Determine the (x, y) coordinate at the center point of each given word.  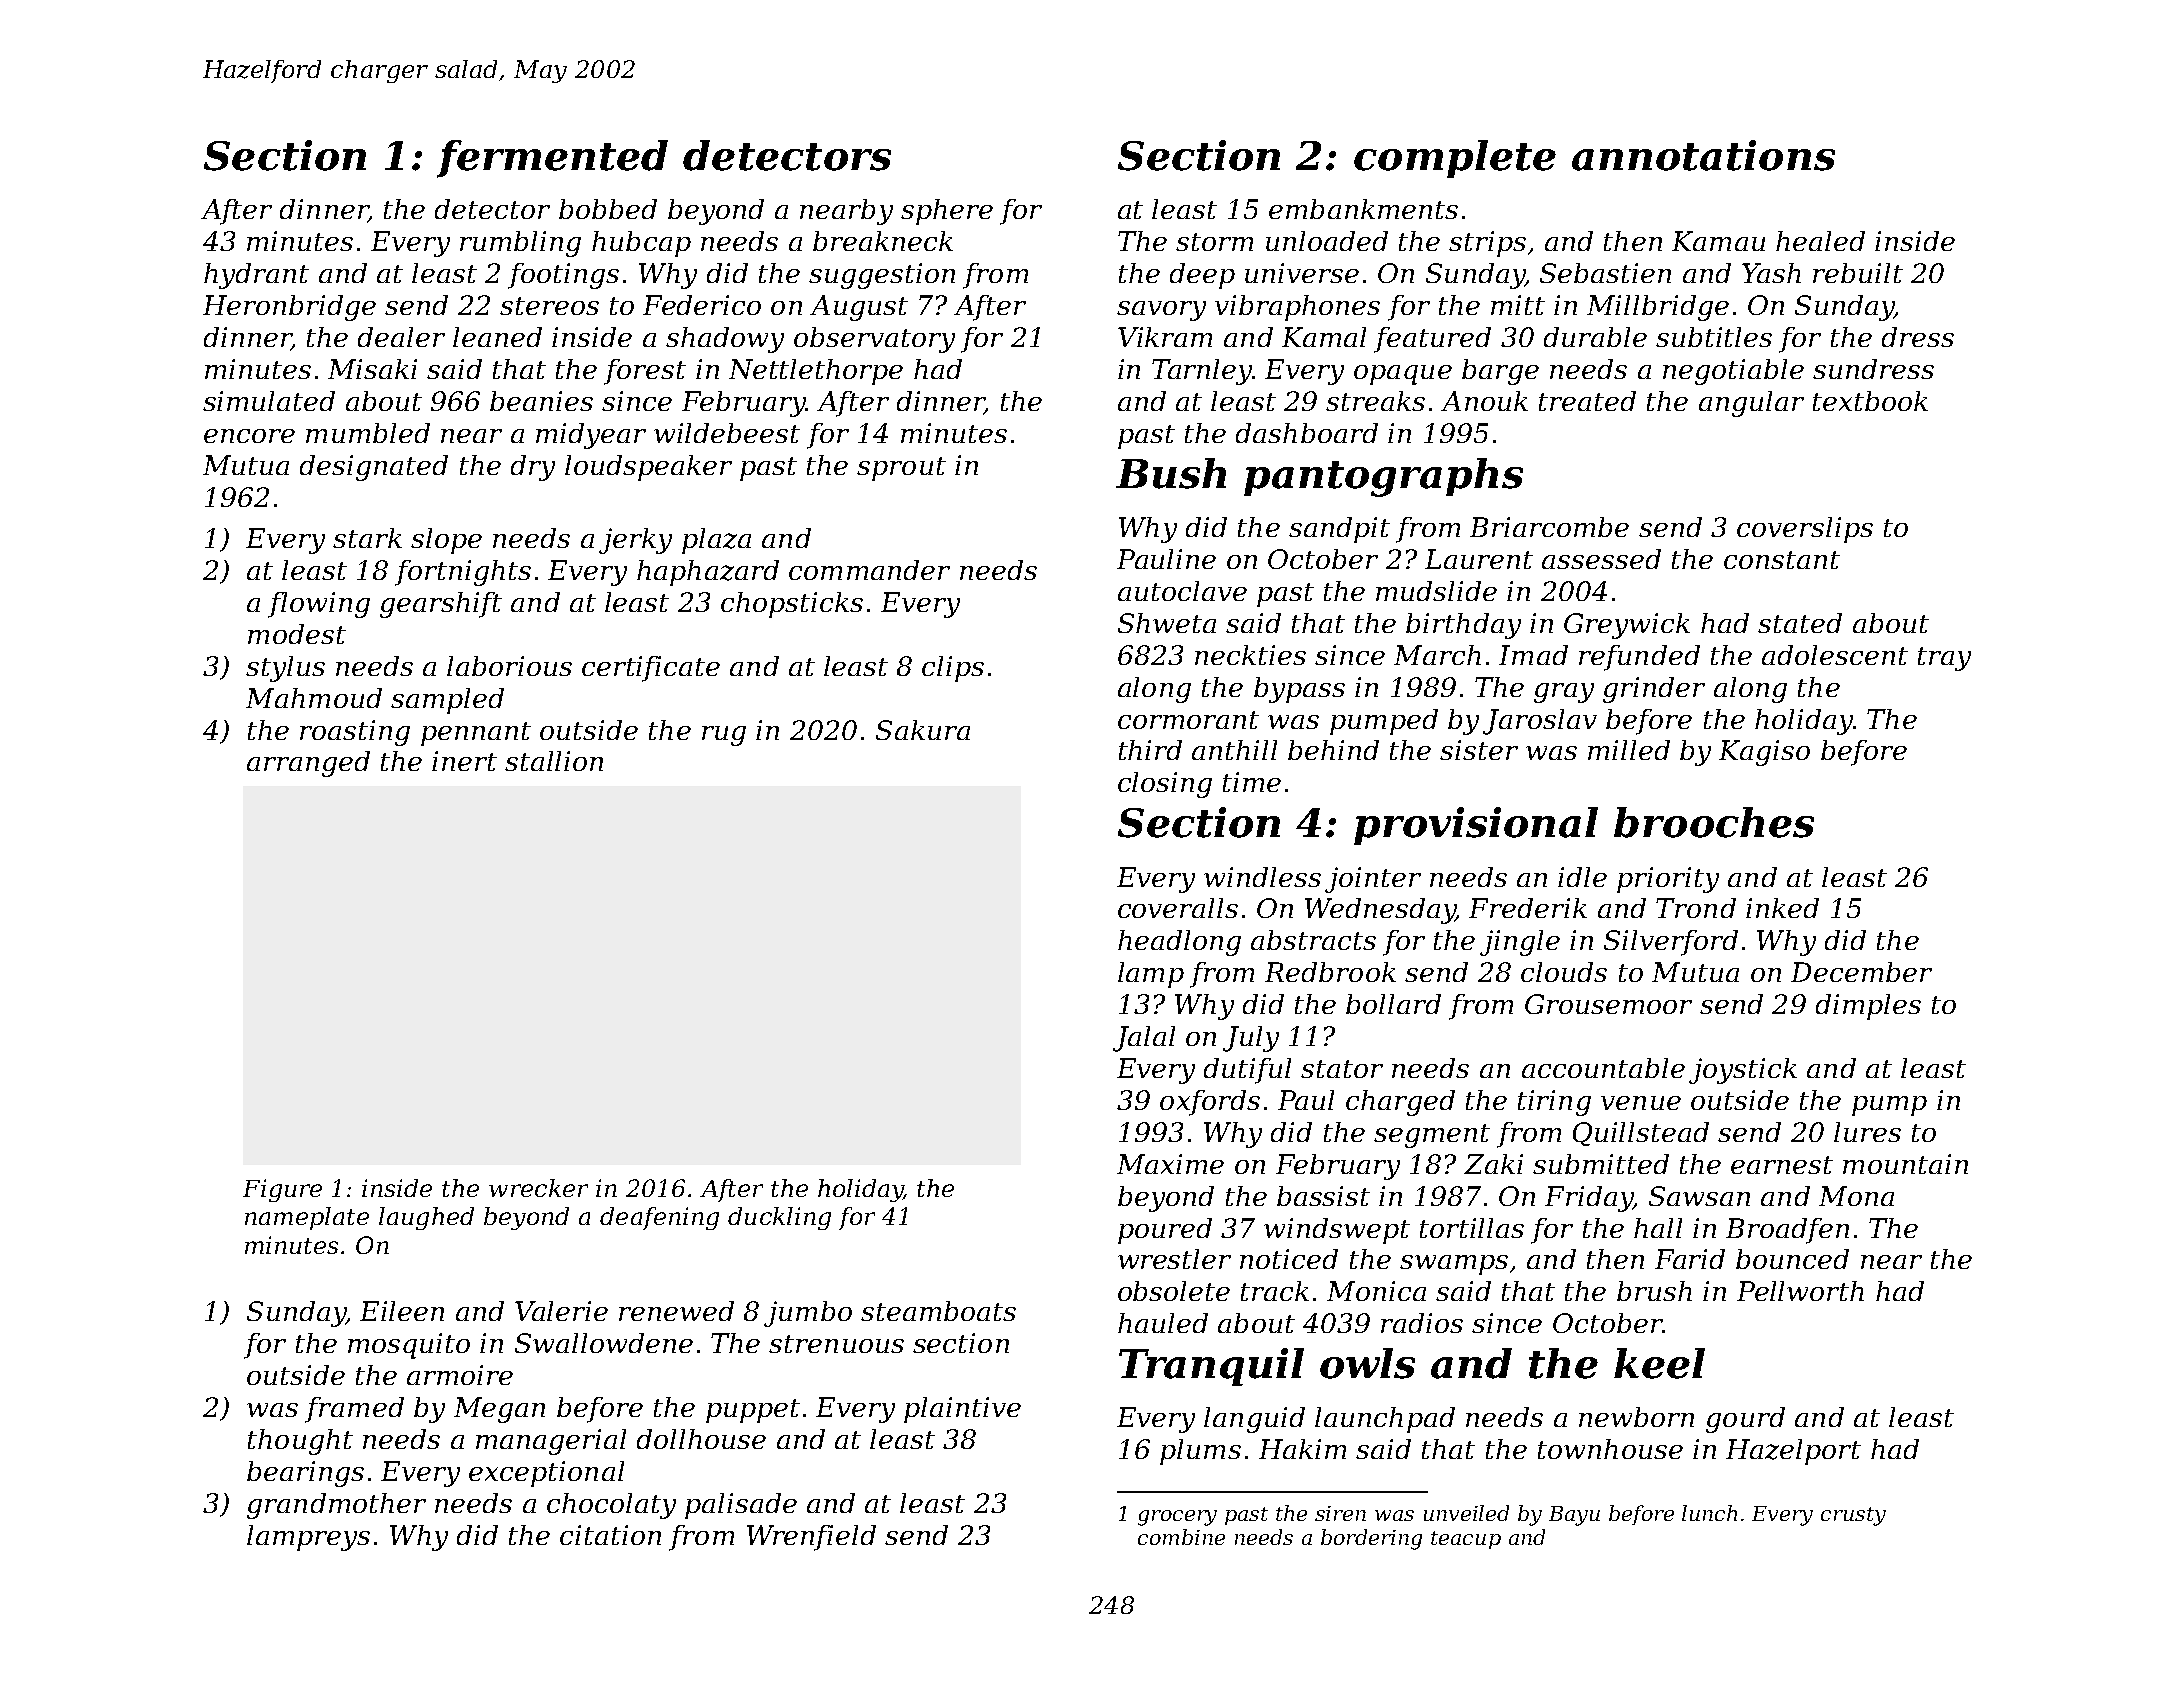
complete (1455, 159)
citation (610, 1535)
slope (446, 541)
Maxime (1170, 1164)
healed (1820, 241)
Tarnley (1202, 372)
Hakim (1302, 1449)
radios (1422, 1323)
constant (1782, 560)
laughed (426, 1218)
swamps (1454, 1265)
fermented (552, 159)
